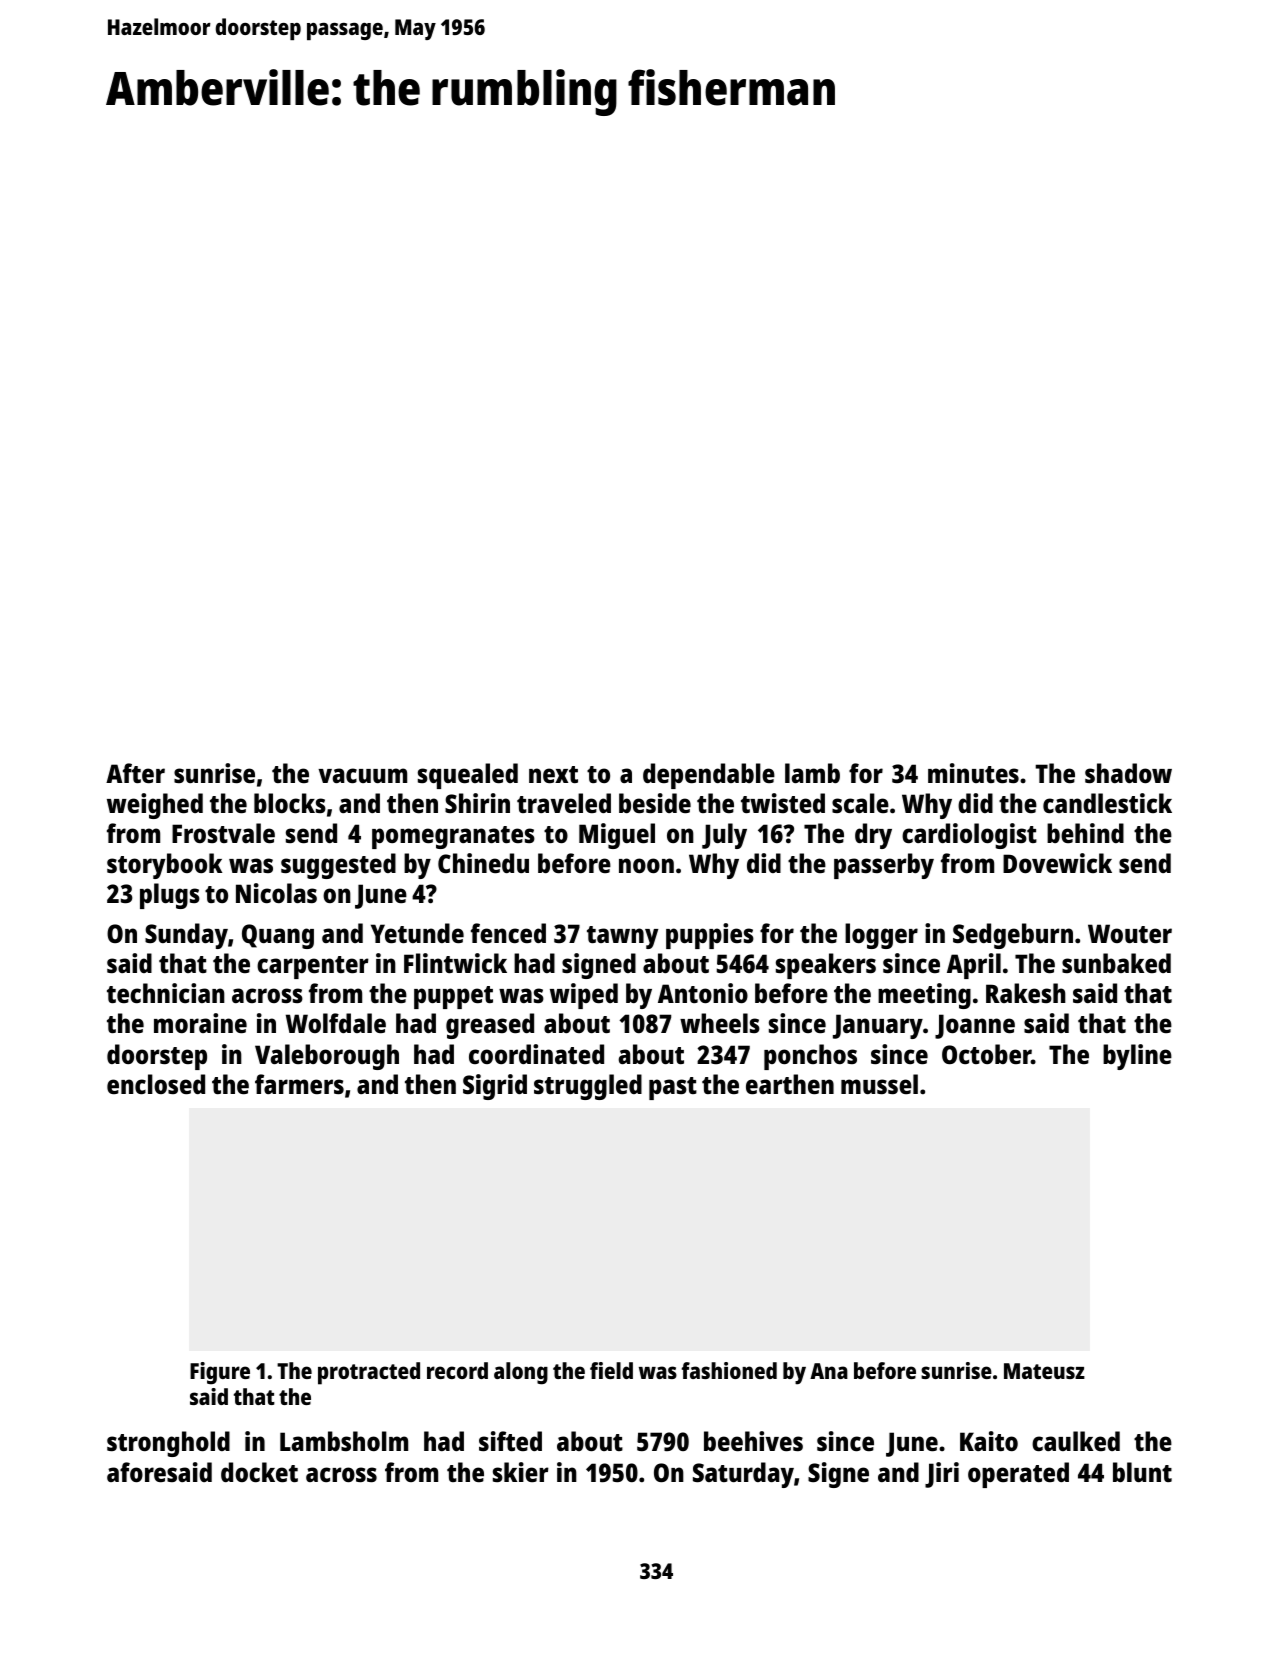  Describe the element at coordinates (729, 1370) in the page. I see `fashioned` at that location.
